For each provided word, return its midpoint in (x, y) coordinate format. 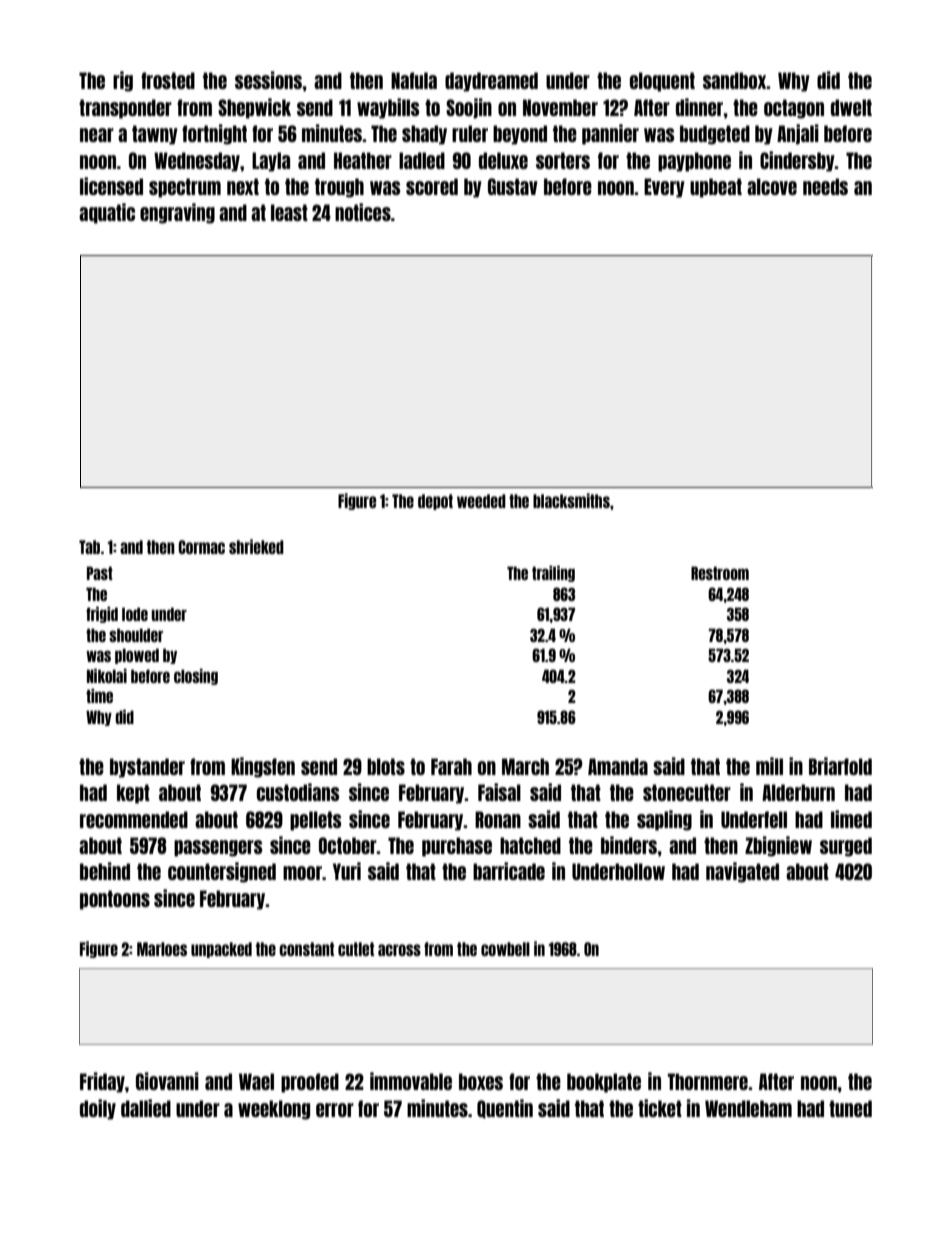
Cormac (201, 547)
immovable (411, 1081)
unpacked (221, 950)
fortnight (214, 134)
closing (196, 677)
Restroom (720, 573)
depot (435, 502)
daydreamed (491, 82)
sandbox (735, 80)
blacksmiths (571, 500)
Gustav (513, 186)
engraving (177, 213)
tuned (850, 1108)
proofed (310, 1083)
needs (825, 186)
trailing (553, 574)
